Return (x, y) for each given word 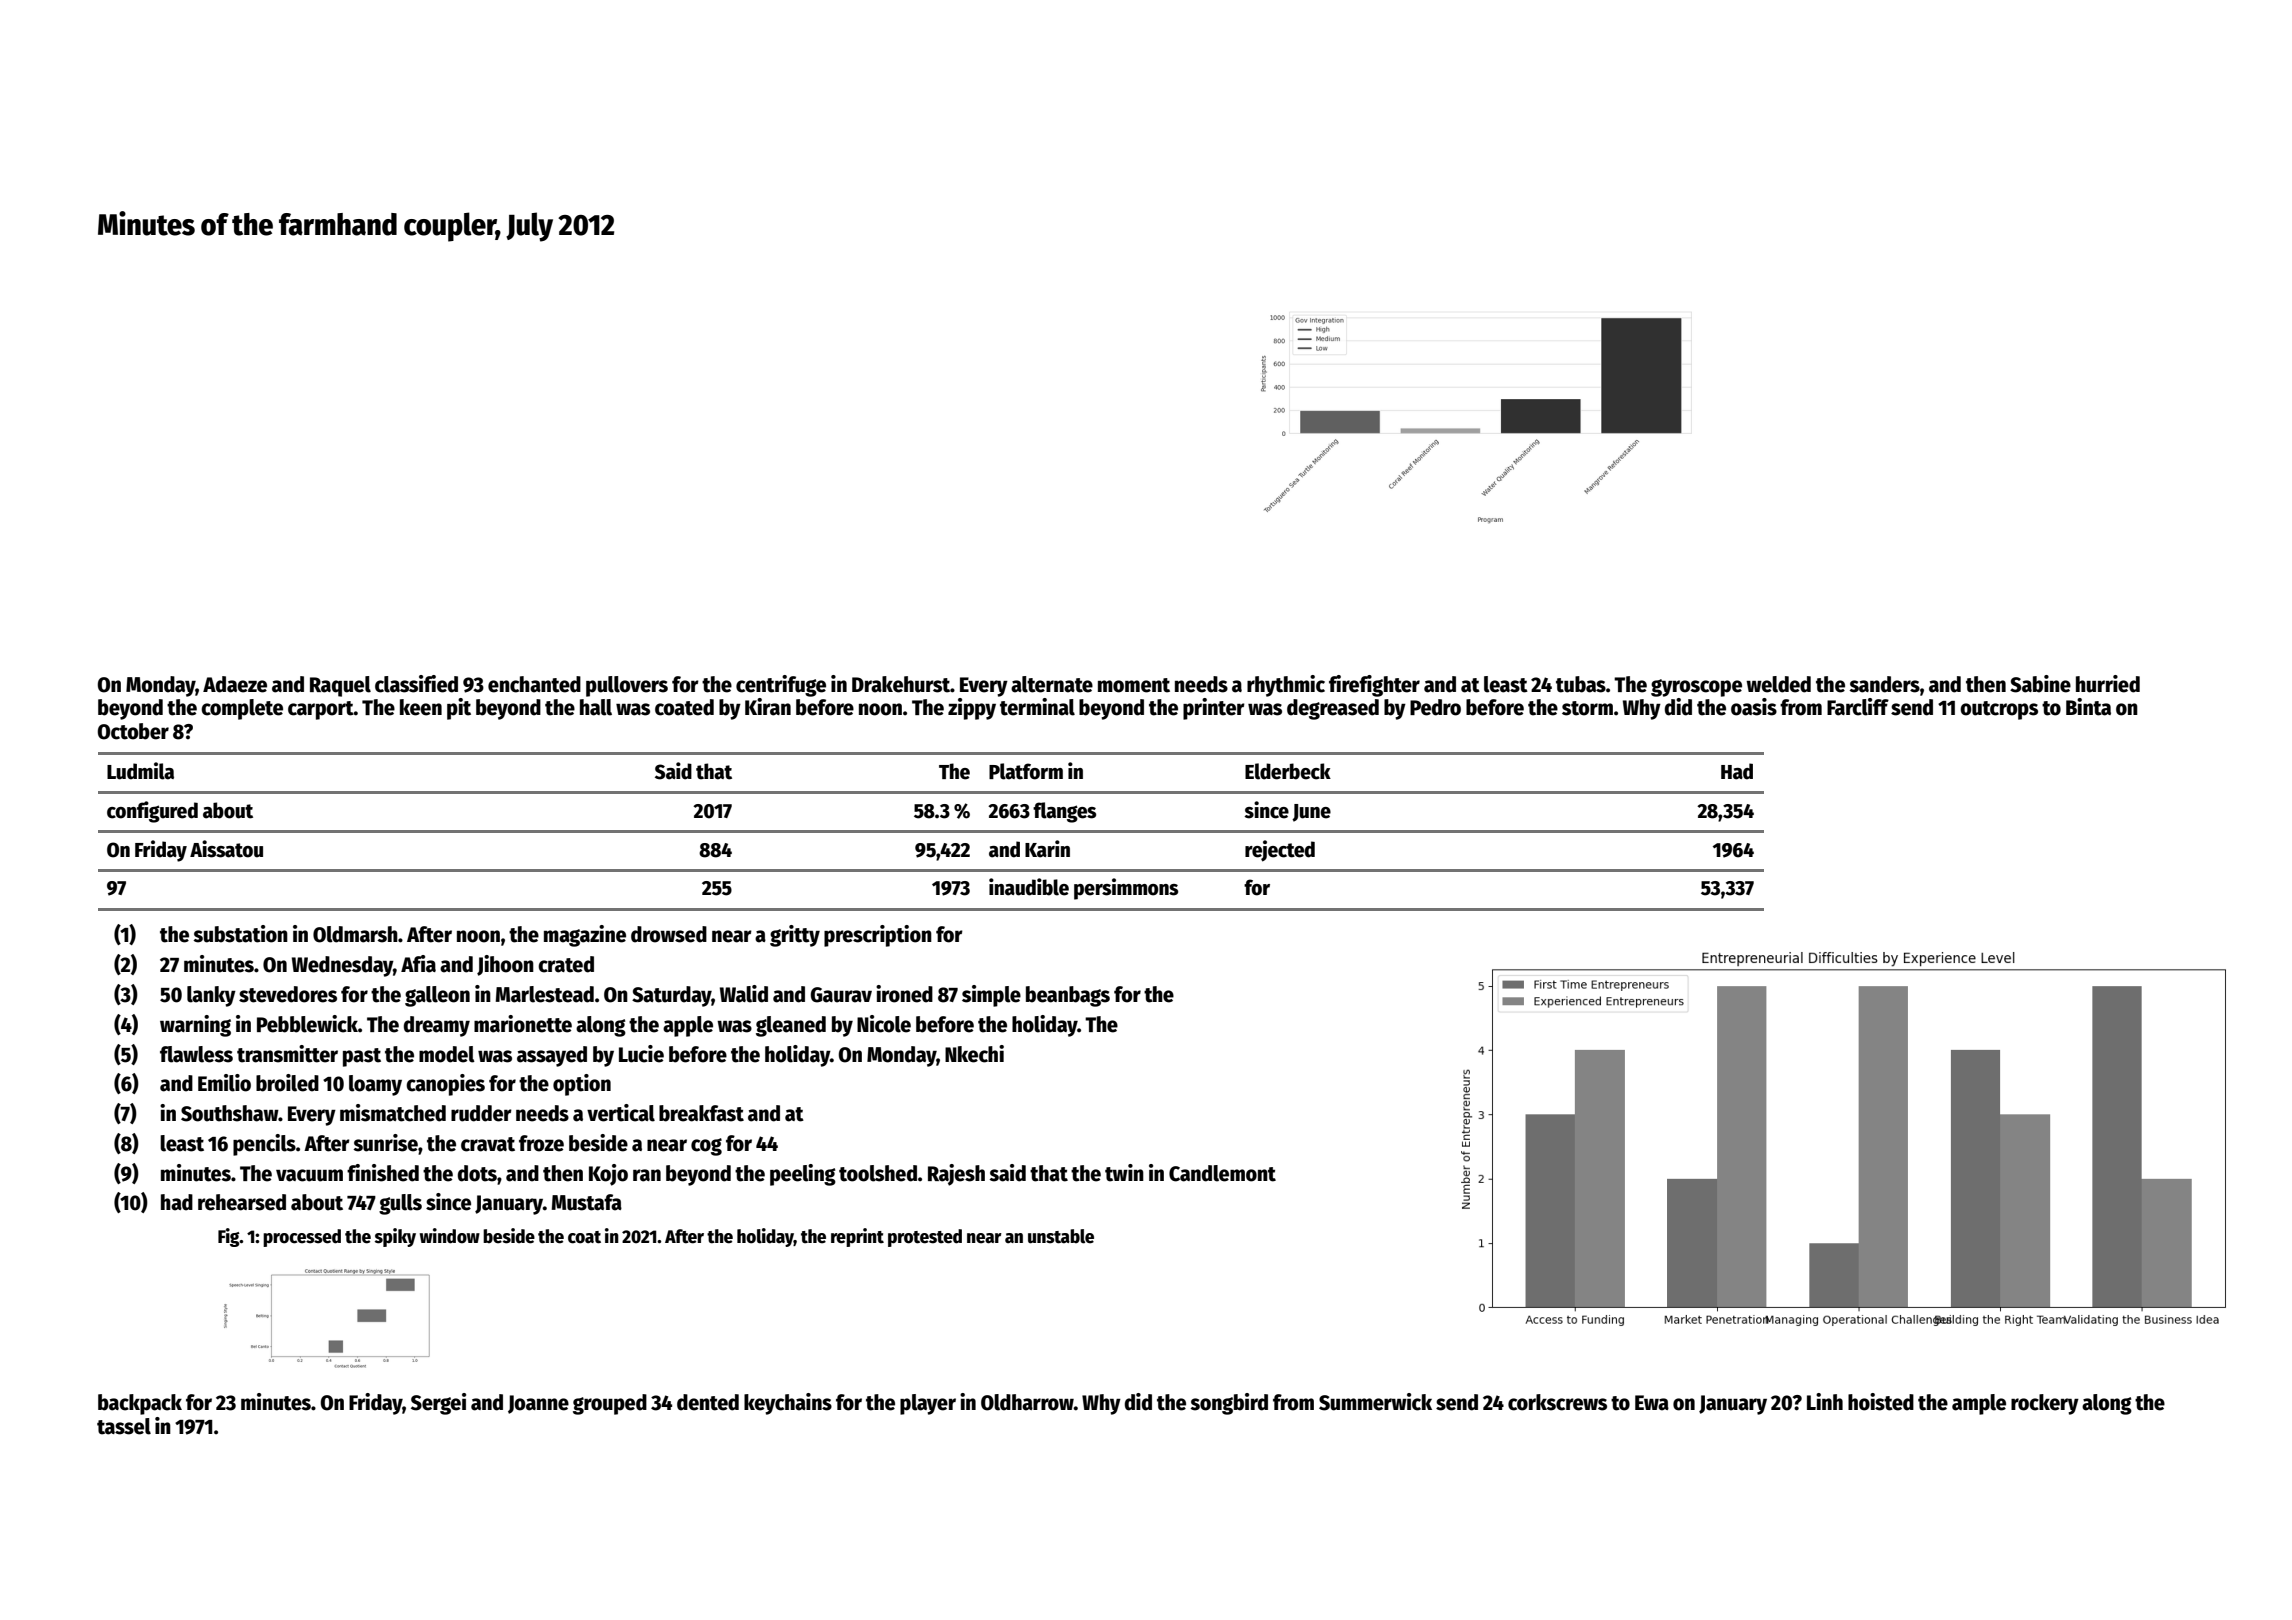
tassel (124, 1426)
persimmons (1126, 889)
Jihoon (505, 965)
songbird (1229, 1404)
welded (1778, 684)
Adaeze (235, 684)
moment (1134, 685)
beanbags (1068, 996)
